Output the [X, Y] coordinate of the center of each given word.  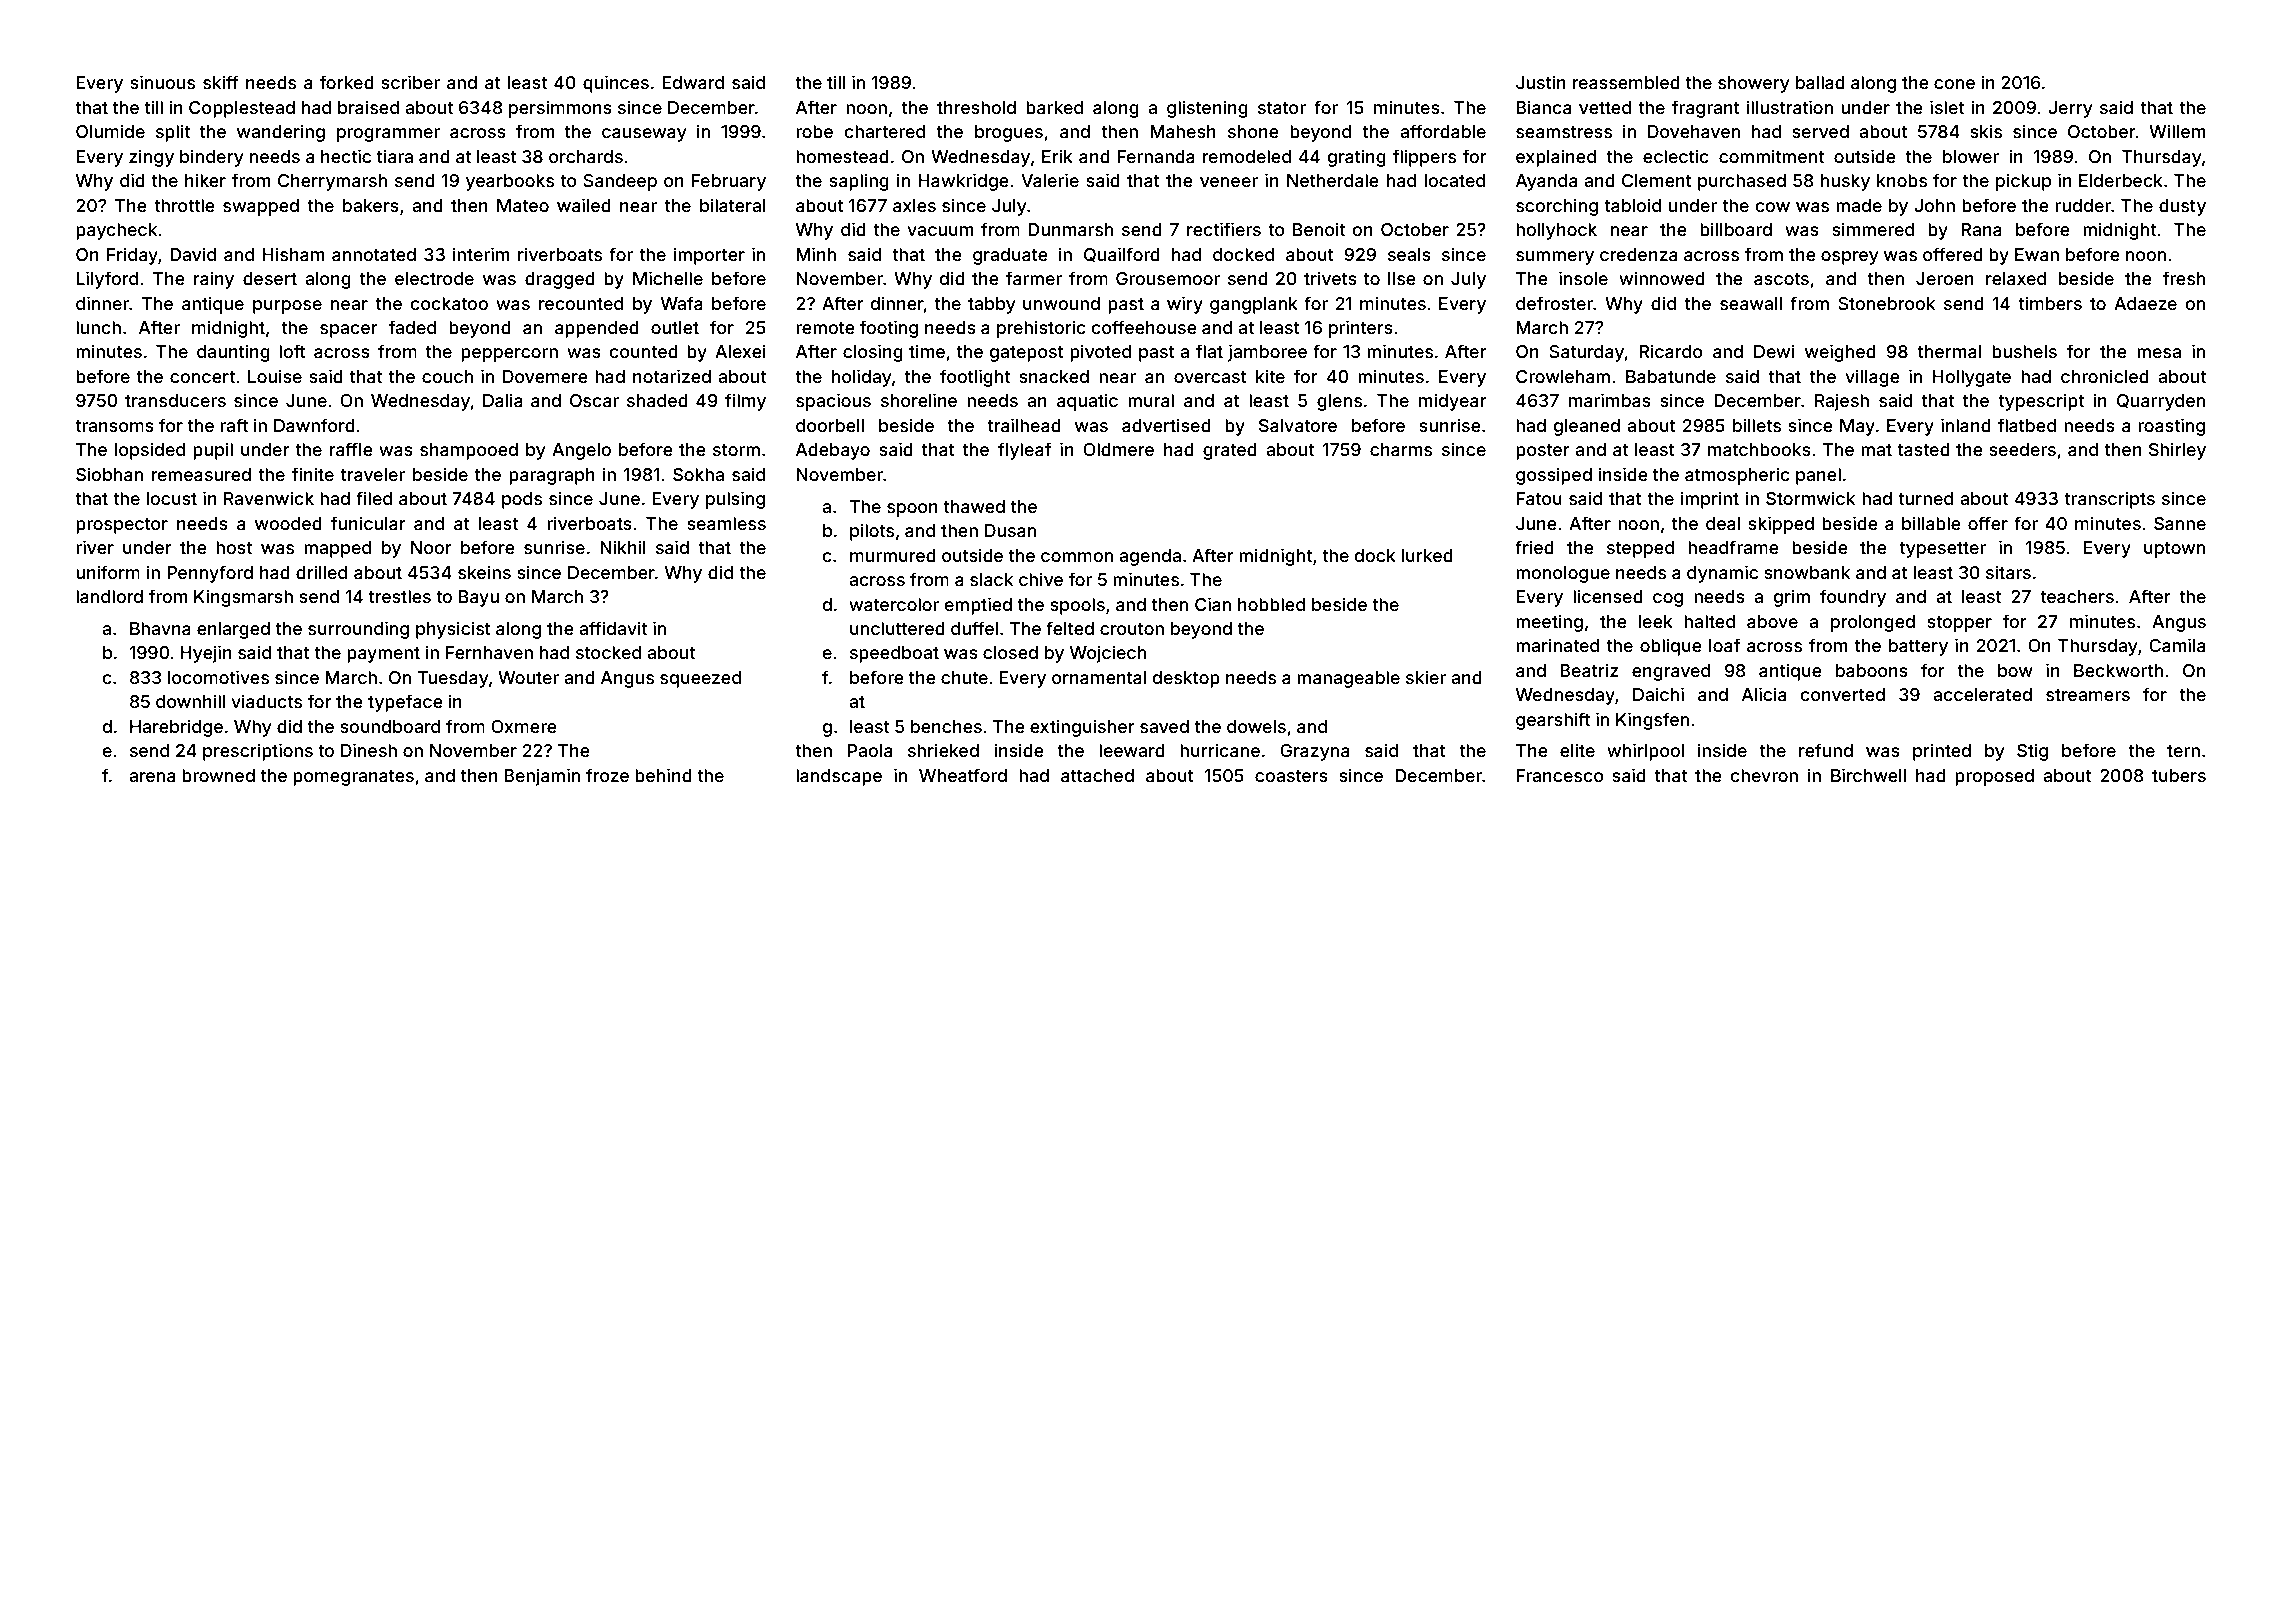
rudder [2083, 205]
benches [946, 726]
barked [1054, 107]
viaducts [266, 701]
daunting [233, 353]
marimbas [1610, 400]
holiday [862, 378]
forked [347, 82]
